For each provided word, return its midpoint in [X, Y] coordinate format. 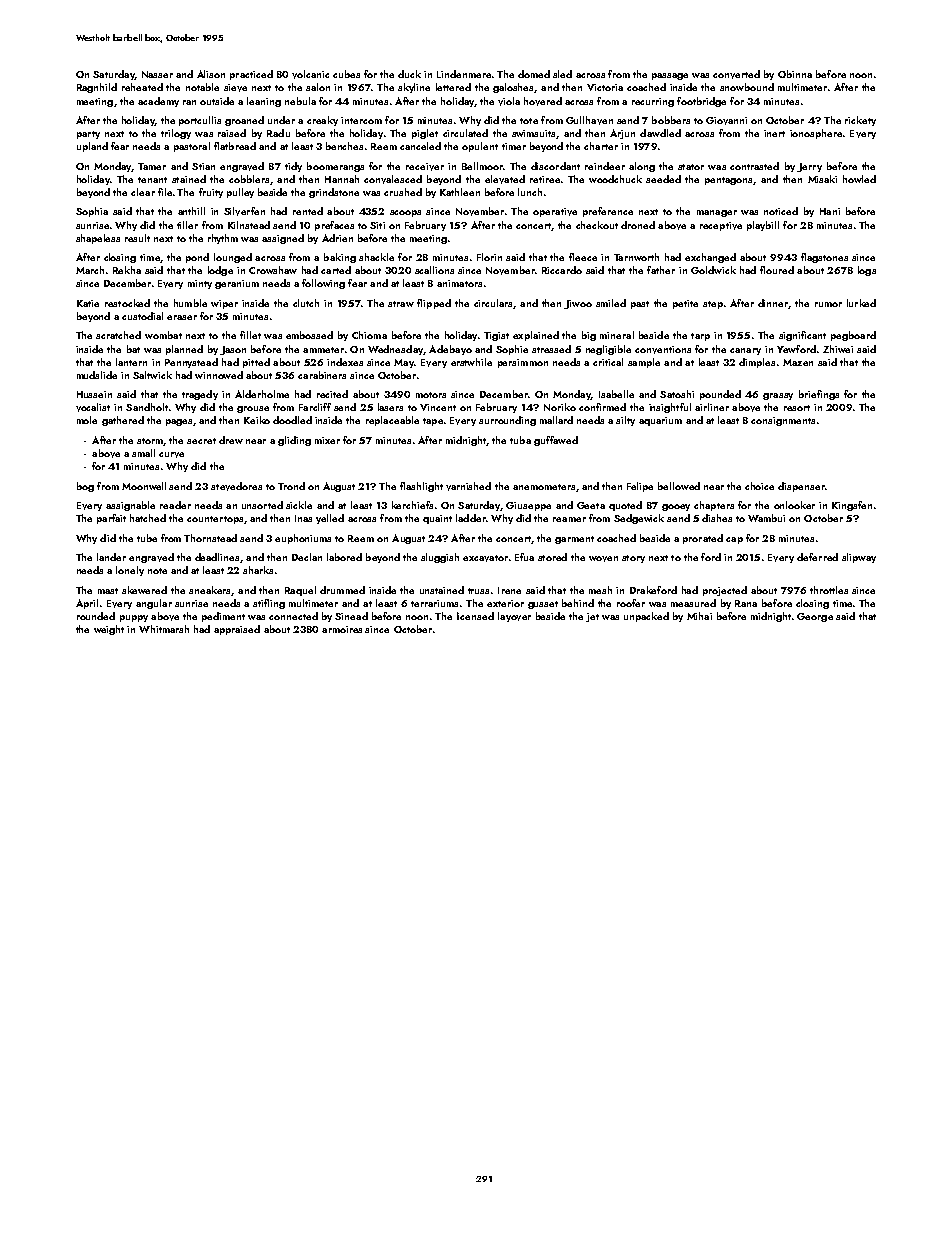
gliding [294, 441]
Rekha [127, 270]
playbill [763, 226]
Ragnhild [97, 88]
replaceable [392, 421]
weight [109, 630]
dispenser [801, 487]
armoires [342, 629]
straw [401, 304]
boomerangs [335, 167]
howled [859, 179]
